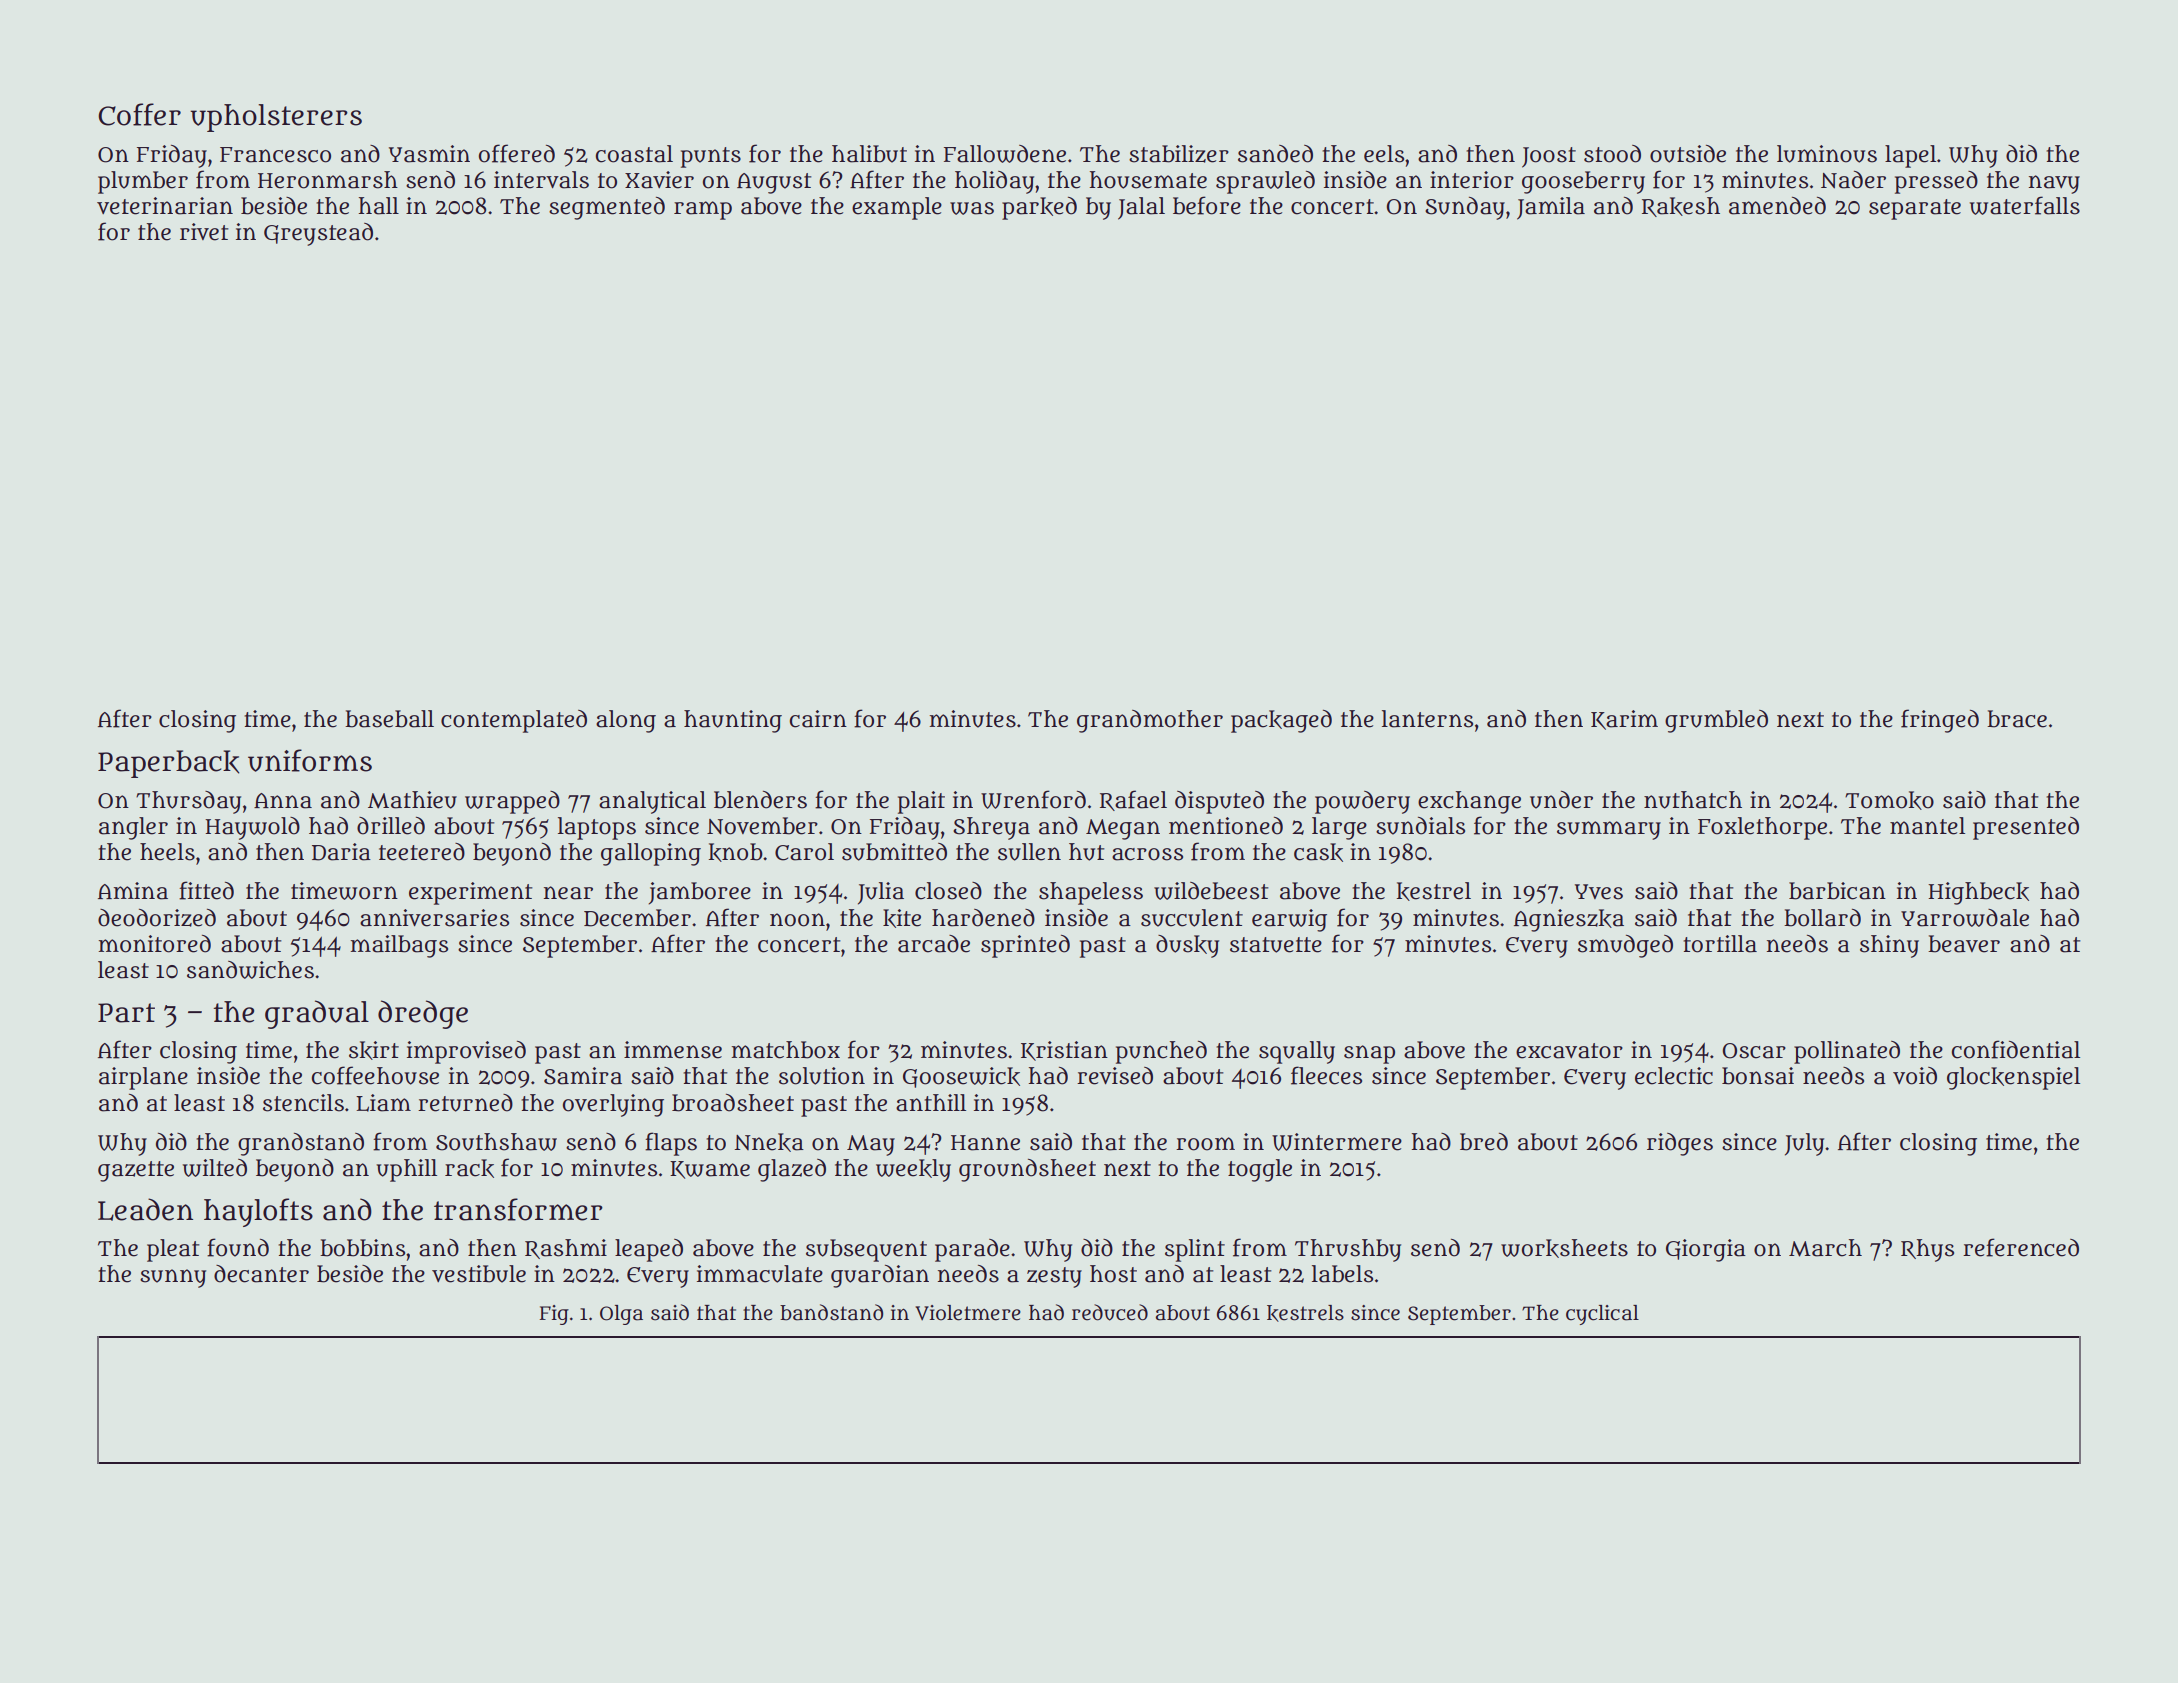 Image resolution: width=2178 pixels, height=1683 pixels. I want to click on rivet, so click(204, 232).
